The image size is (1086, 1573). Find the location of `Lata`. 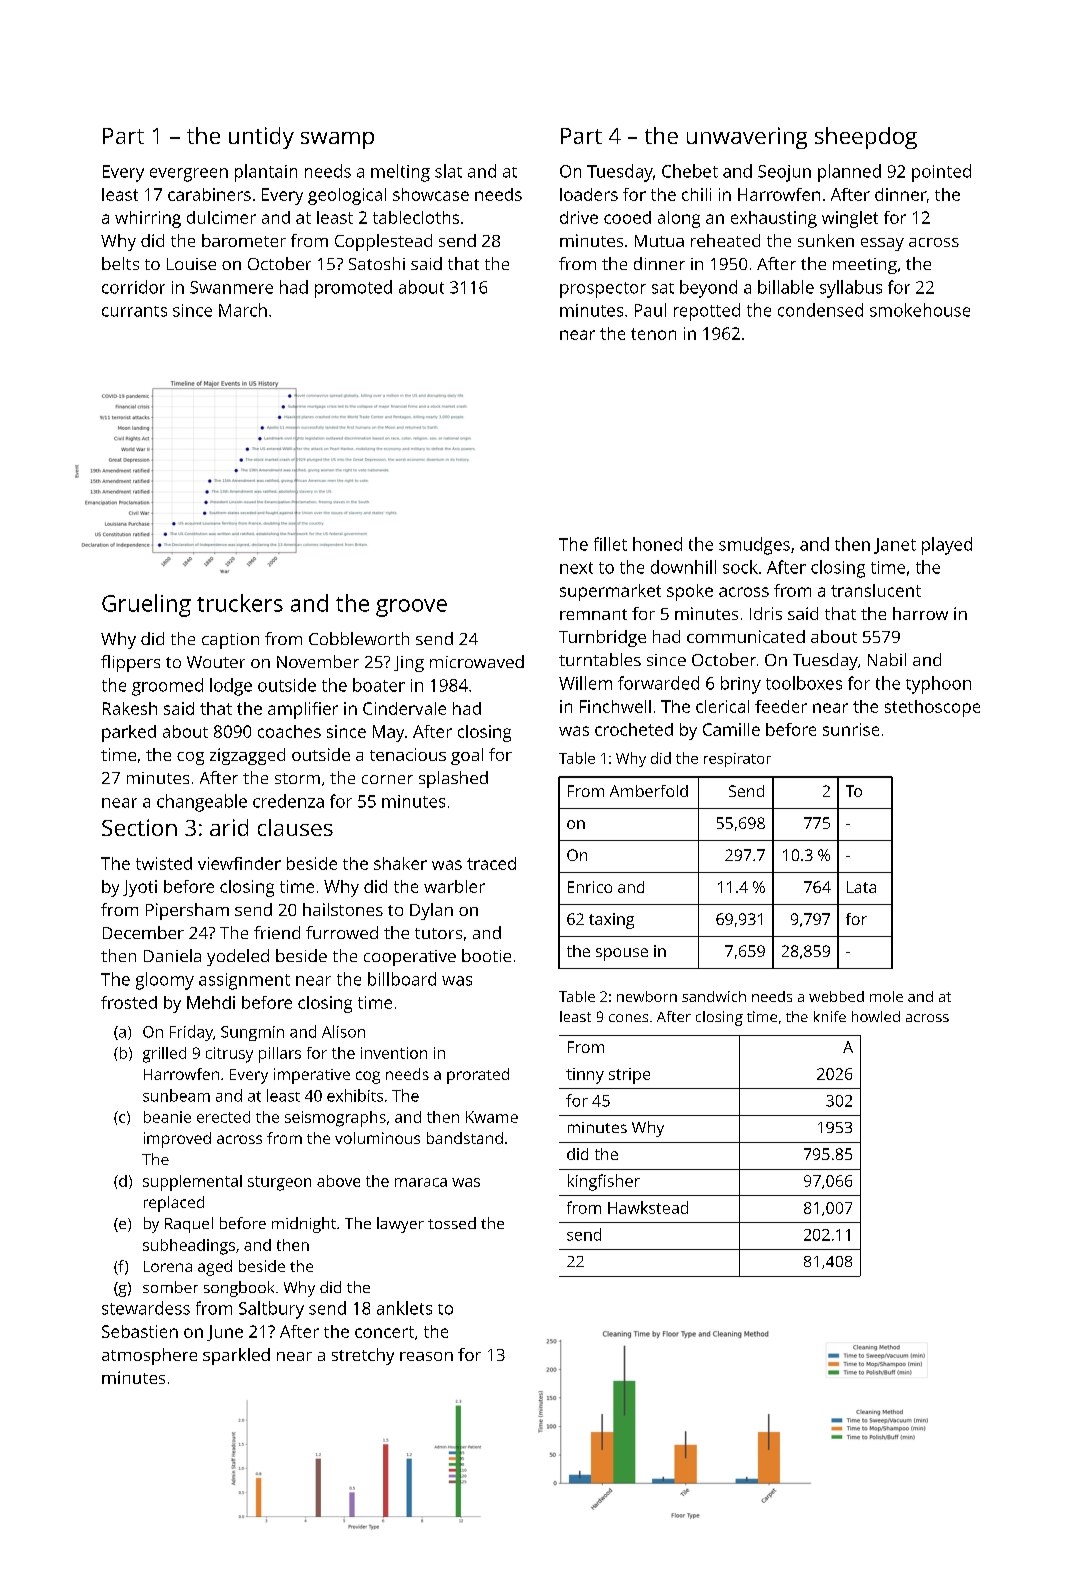

Lata is located at coordinates (861, 887).
